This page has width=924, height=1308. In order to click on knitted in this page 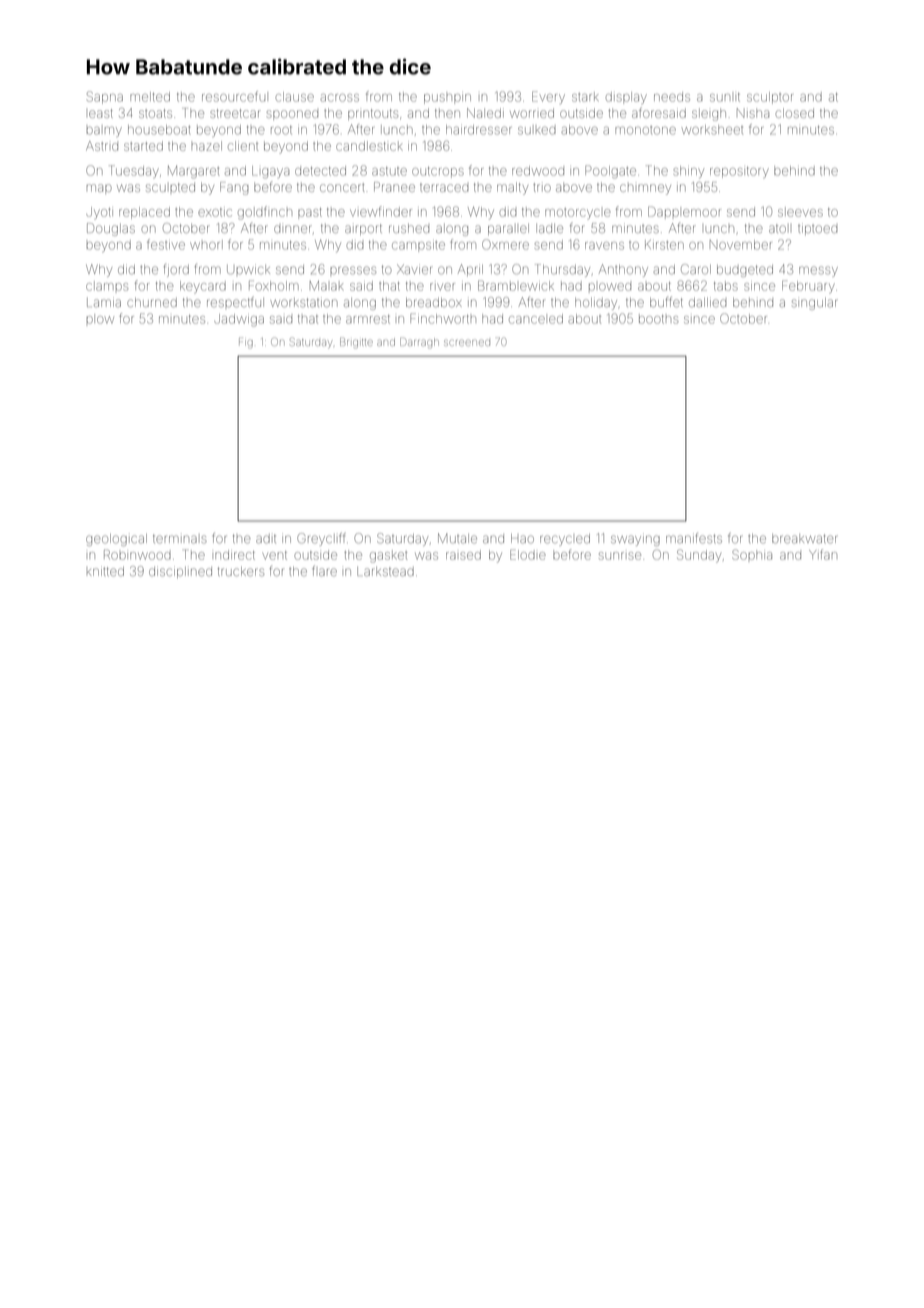, I will do `click(105, 571)`.
